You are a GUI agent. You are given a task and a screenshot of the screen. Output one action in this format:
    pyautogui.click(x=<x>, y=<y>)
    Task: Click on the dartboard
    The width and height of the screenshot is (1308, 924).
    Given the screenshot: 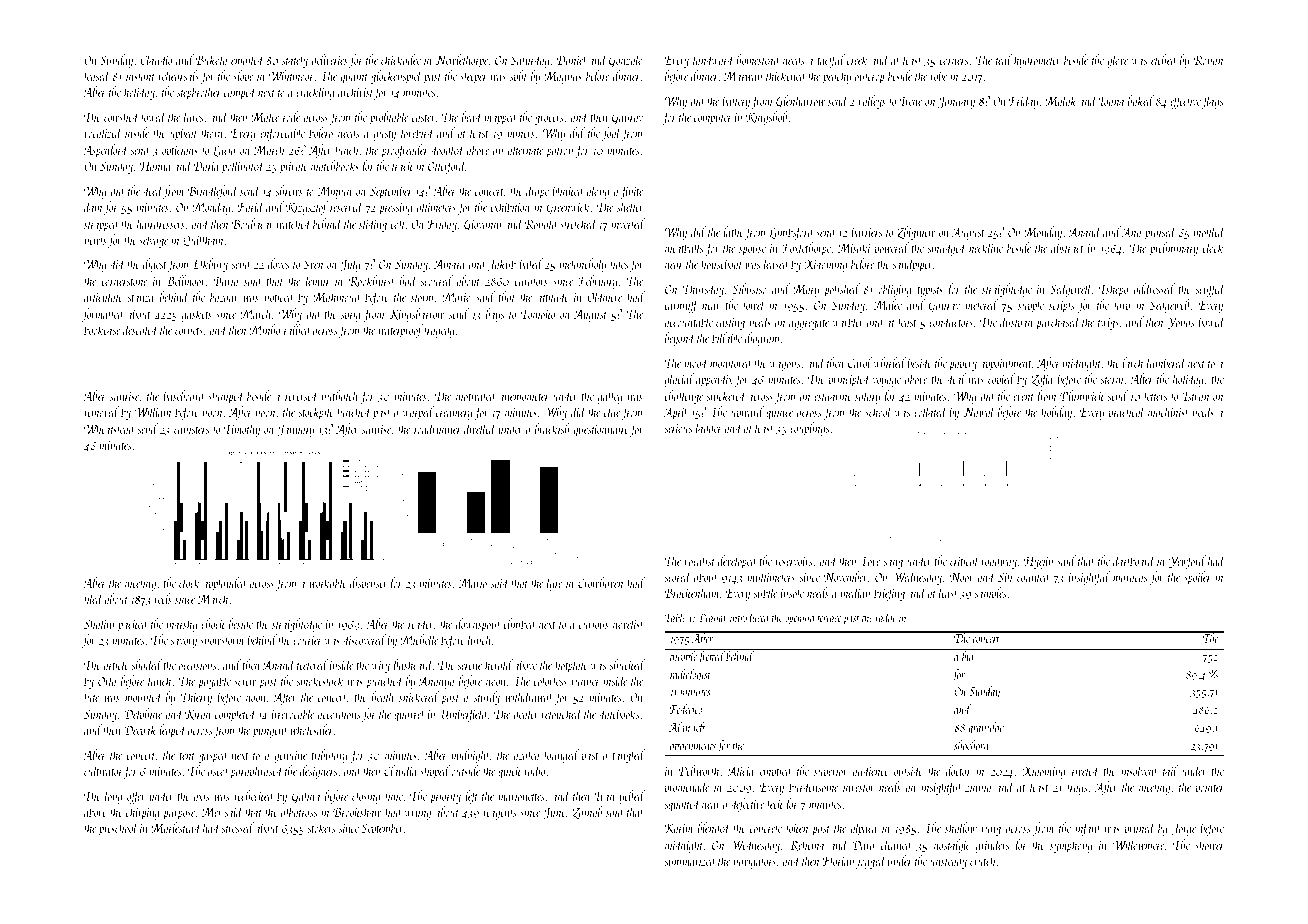 What is the action you would take?
    pyautogui.click(x=1134, y=560)
